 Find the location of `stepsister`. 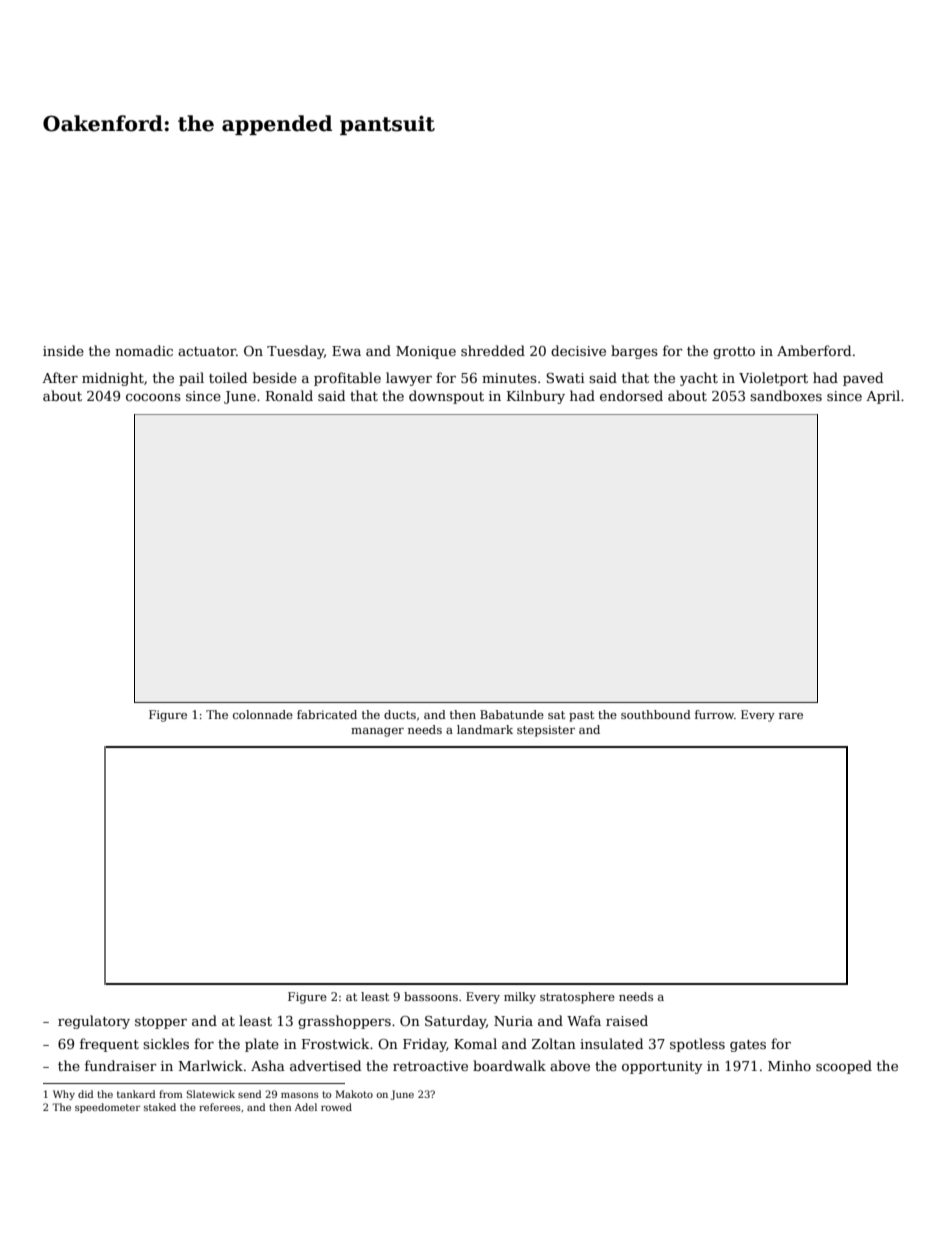

stepsister is located at coordinates (546, 731).
